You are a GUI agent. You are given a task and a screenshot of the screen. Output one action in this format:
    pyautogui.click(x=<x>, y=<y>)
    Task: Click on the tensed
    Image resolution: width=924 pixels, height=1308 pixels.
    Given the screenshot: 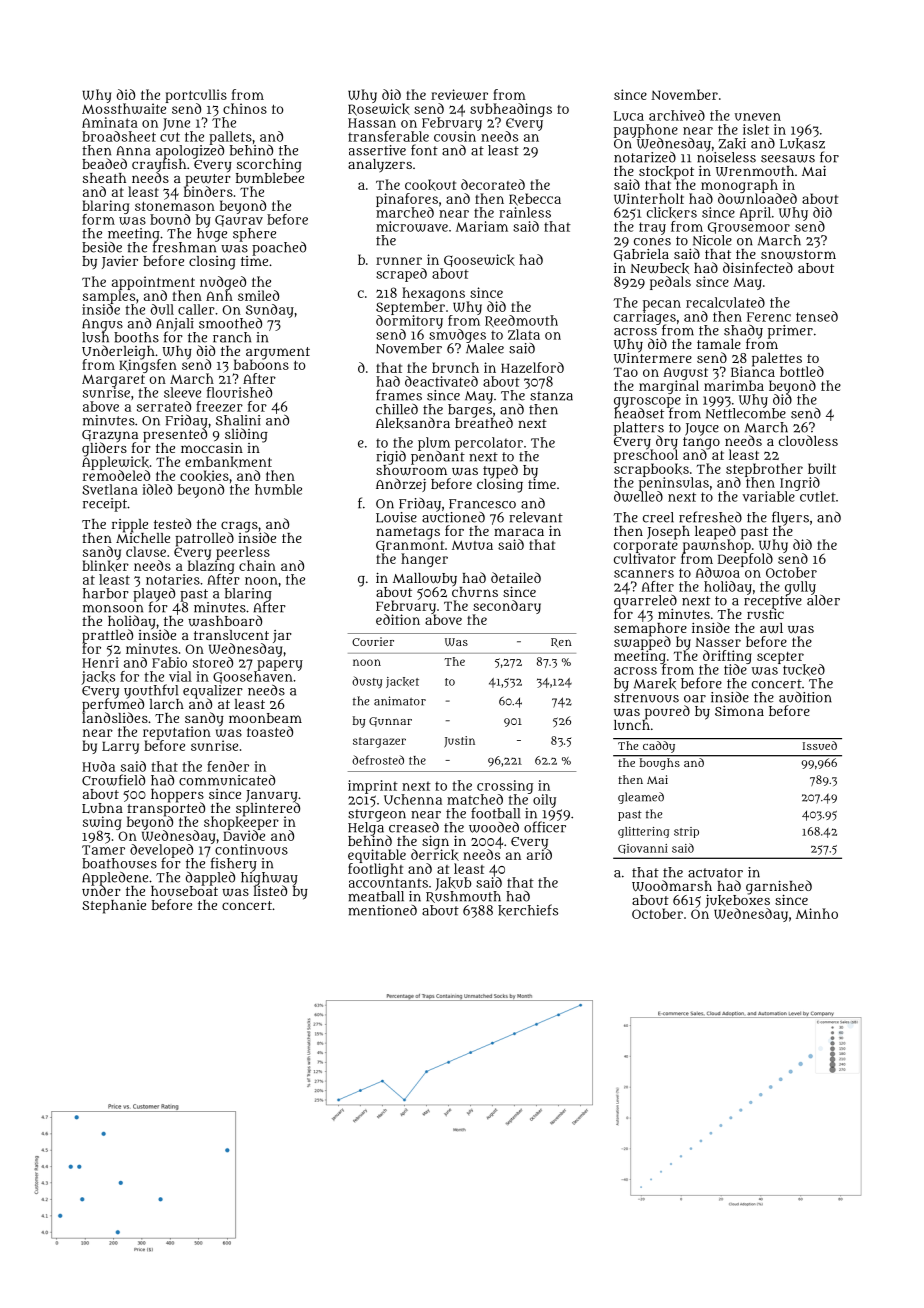 What is the action you would take?
    pyautogui.click(x=817, y=316)
